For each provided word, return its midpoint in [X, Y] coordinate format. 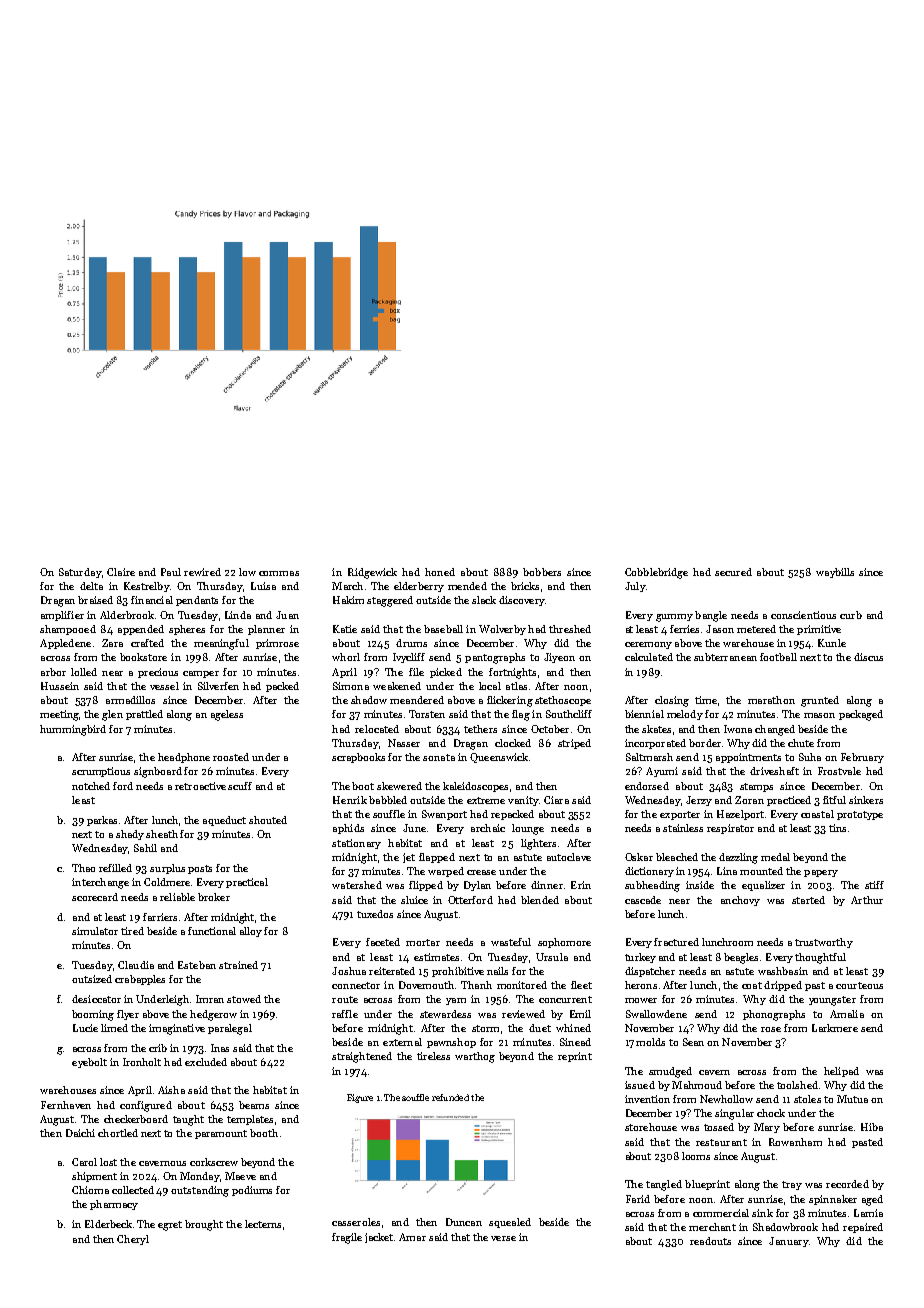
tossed [719, 1127]
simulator [95, 931]
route [345, 999]
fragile [347, 1238]
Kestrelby [146, 587]
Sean [693, 1042]
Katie [345, 629]
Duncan [464, 1222]
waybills [835, 573]
